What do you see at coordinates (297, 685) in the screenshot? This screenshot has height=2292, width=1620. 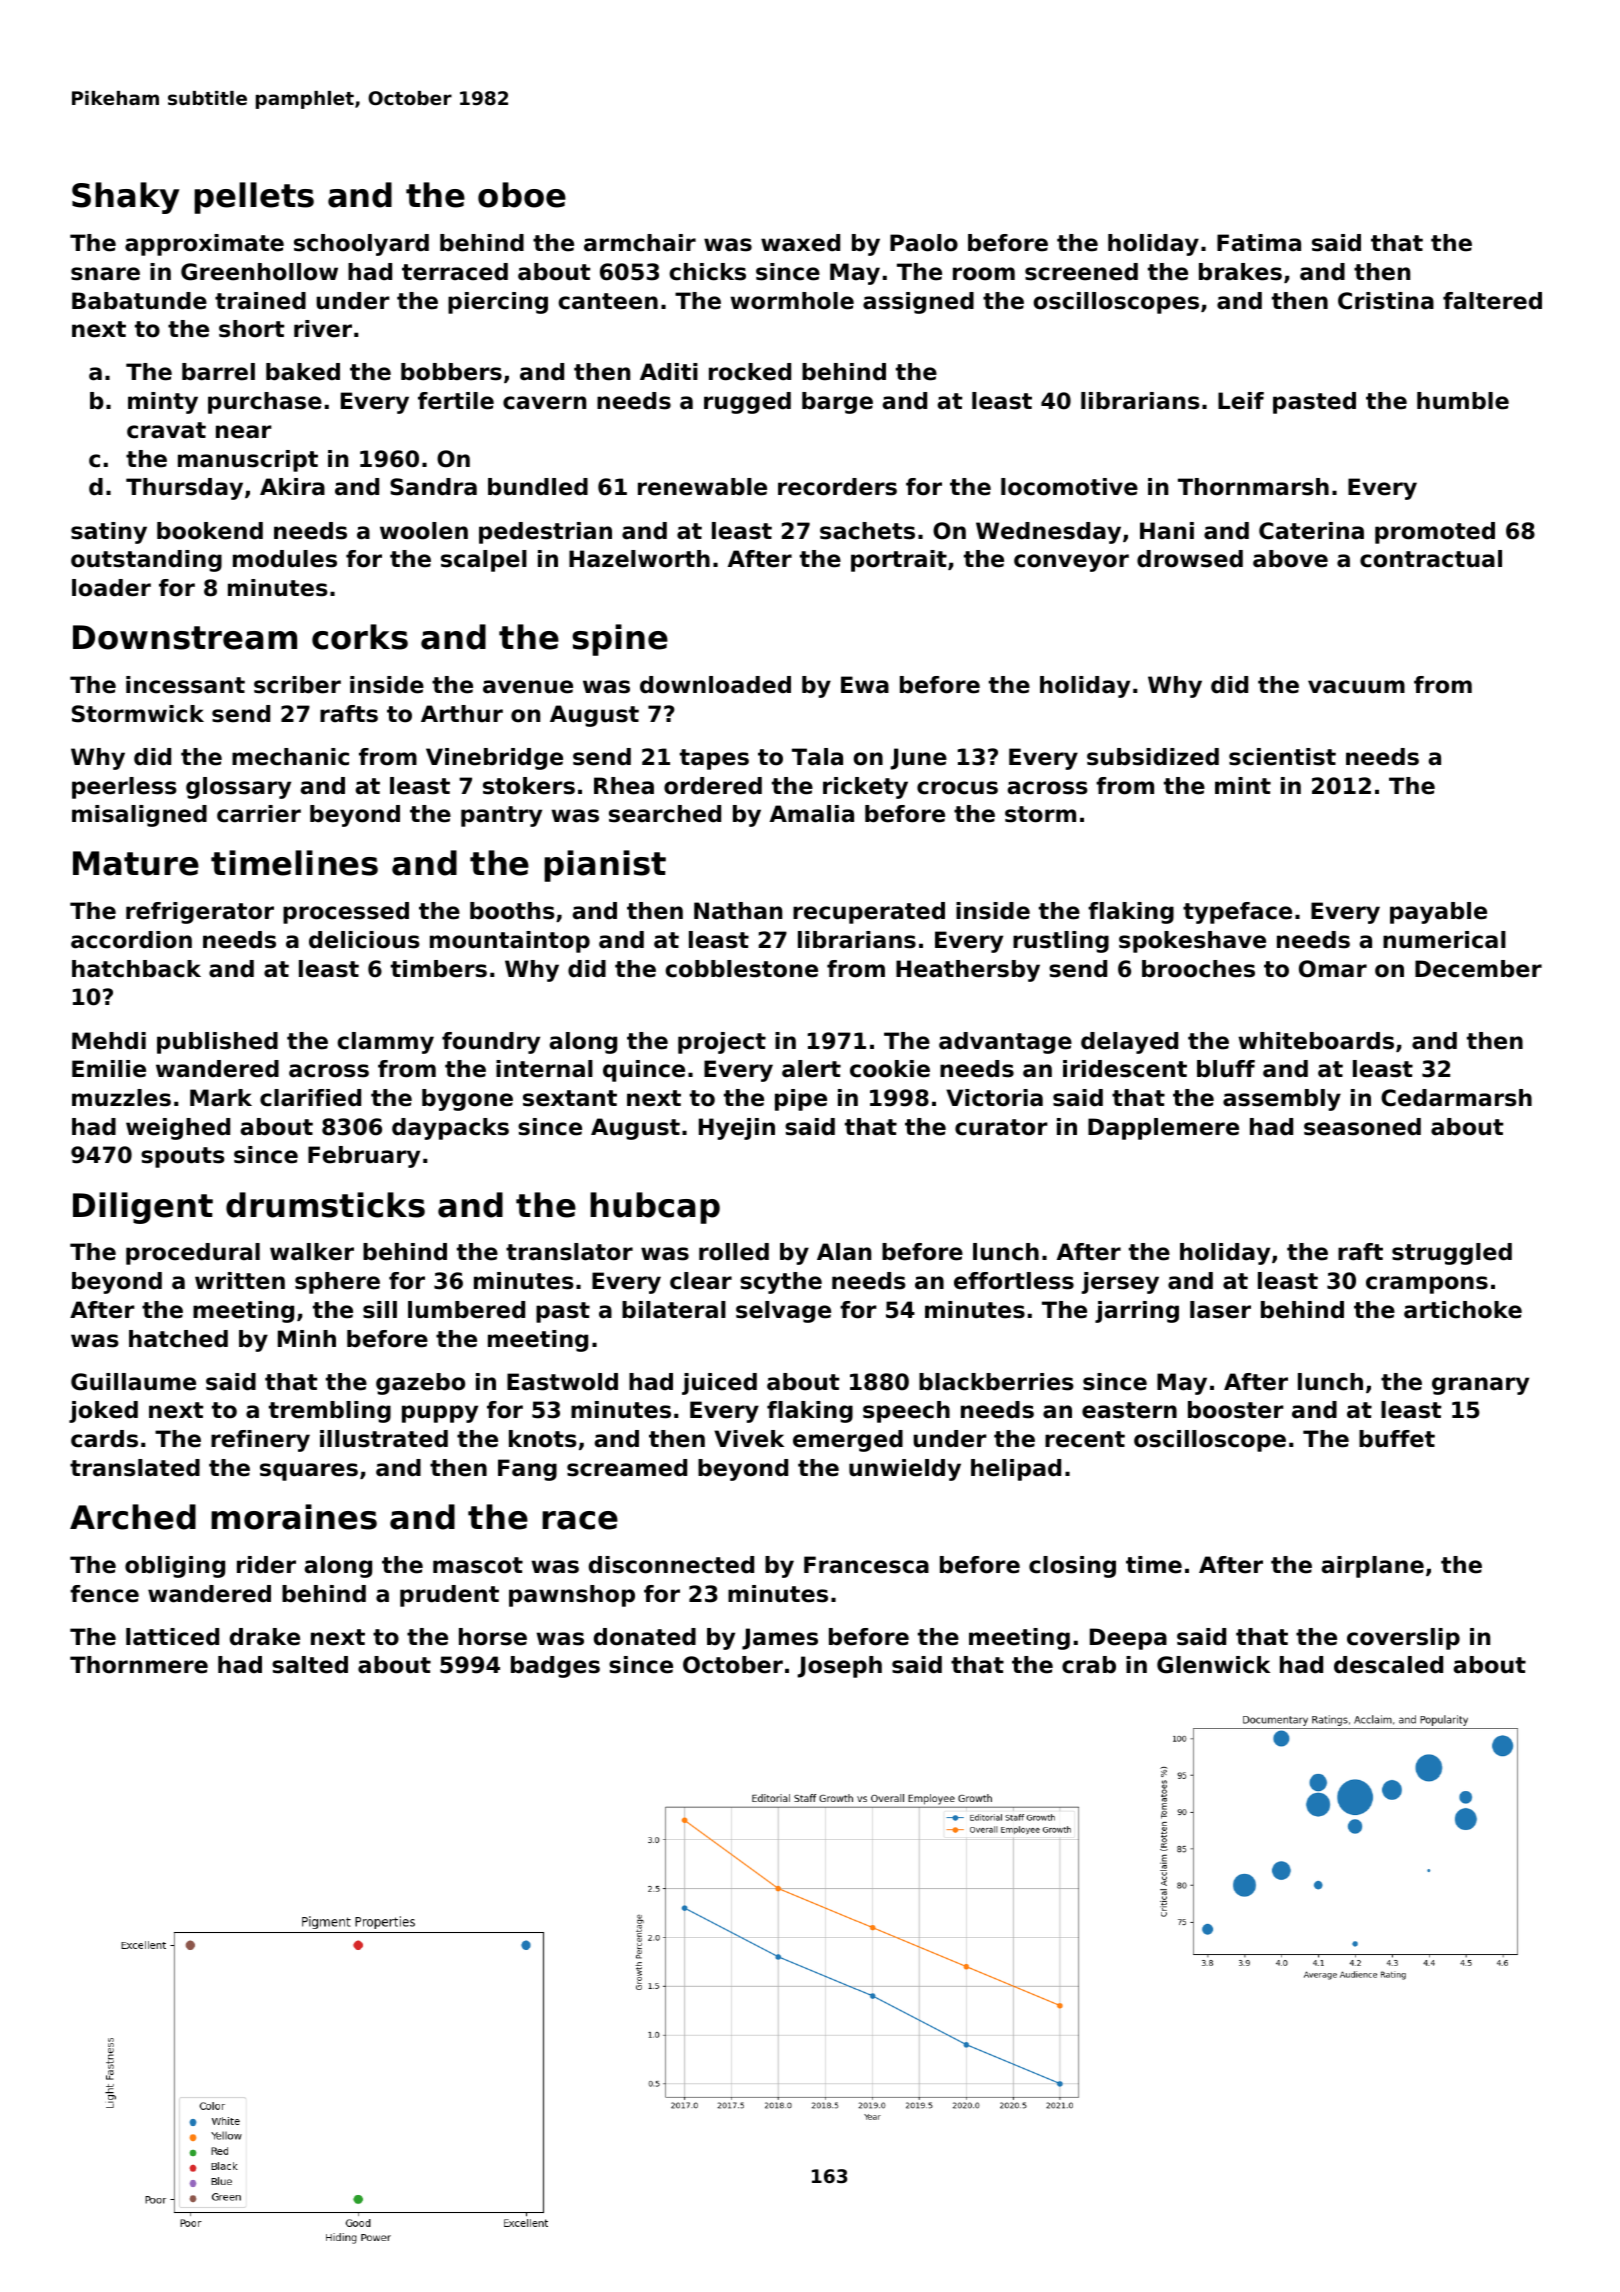 I see `scriber` at bounding box center [297, 685].
